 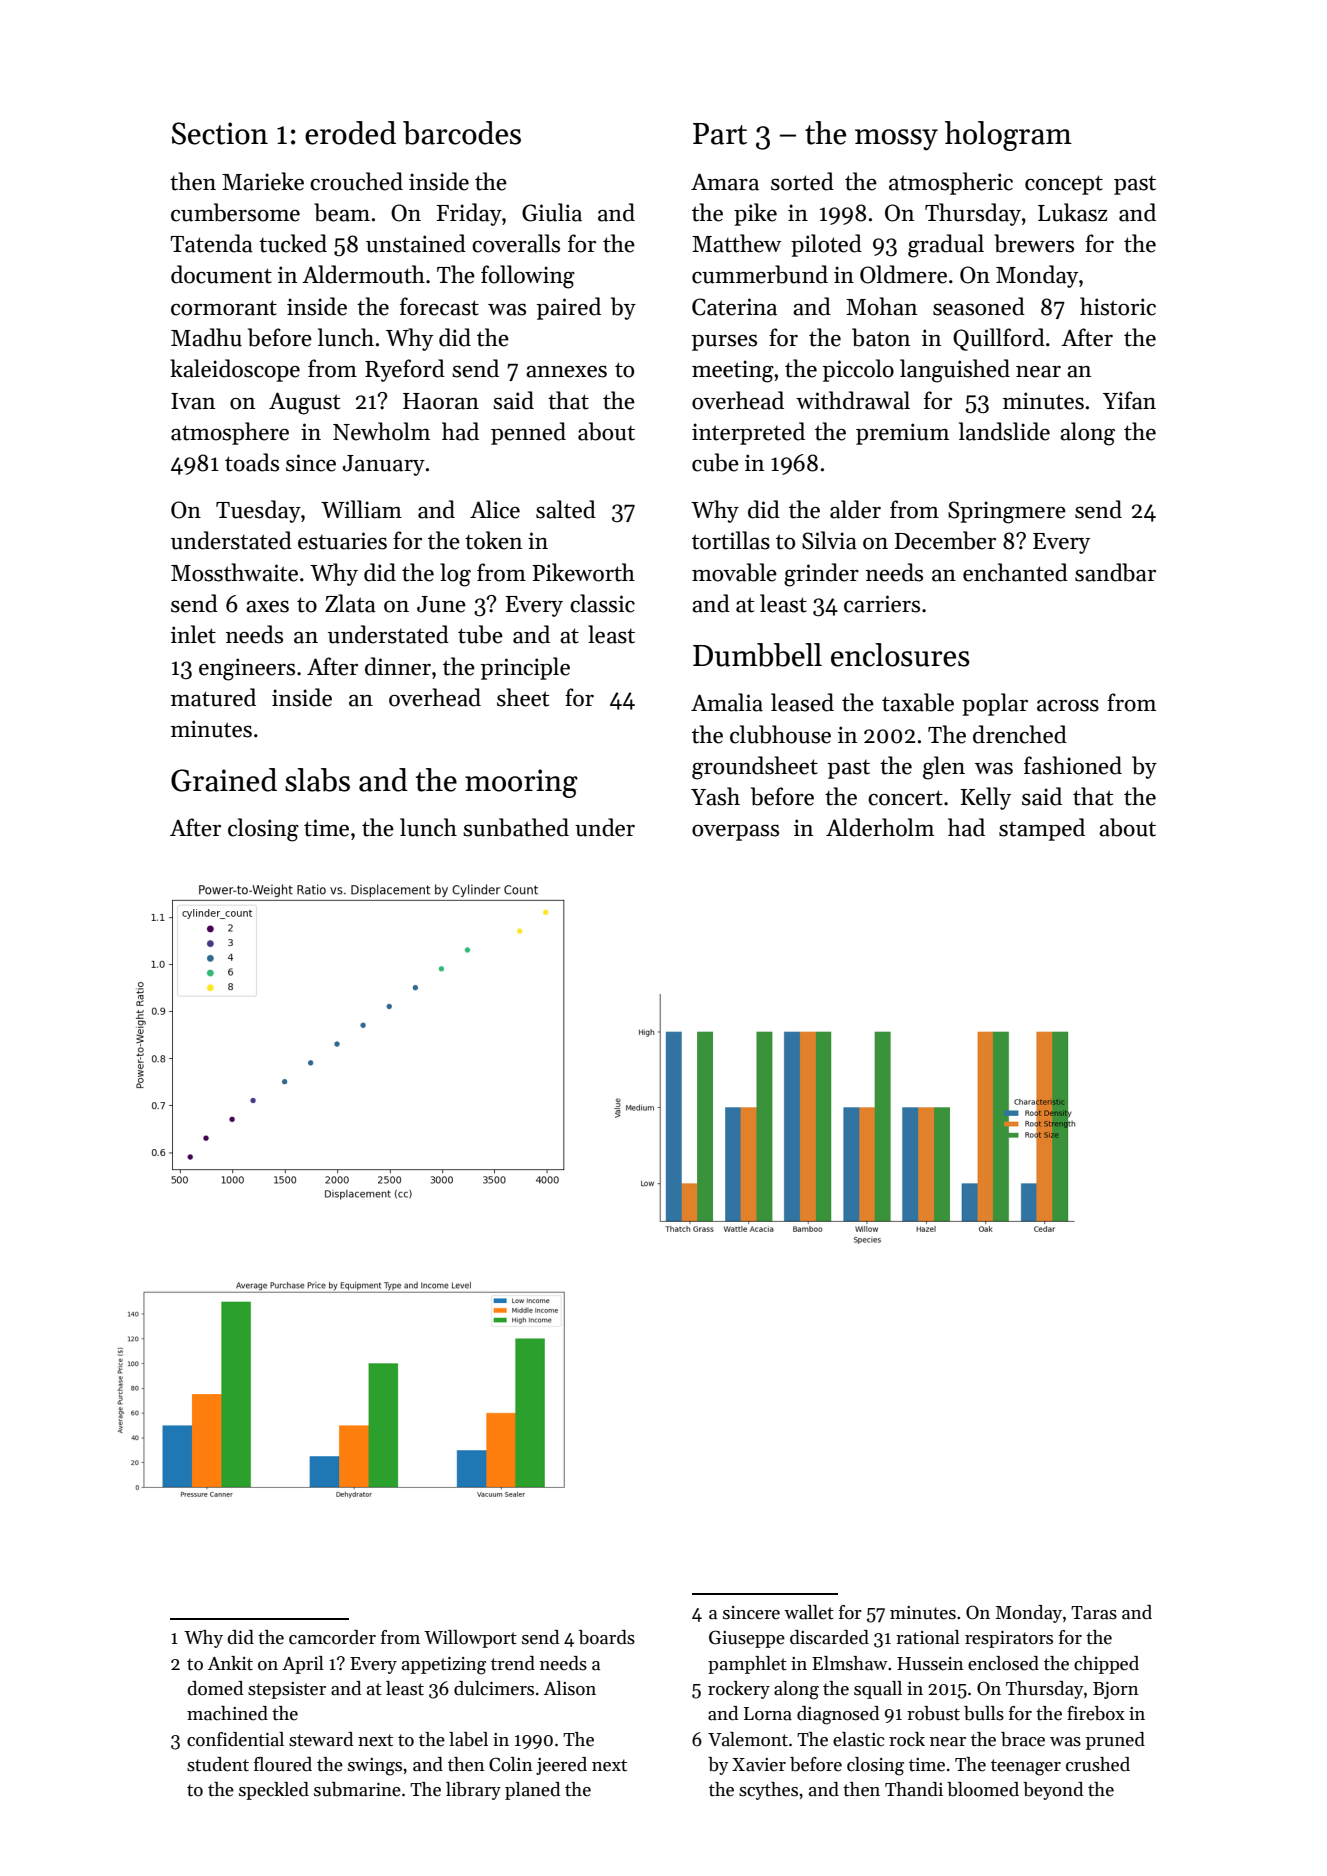 I want to click on camcorder, so click(x=332, y=1637).
